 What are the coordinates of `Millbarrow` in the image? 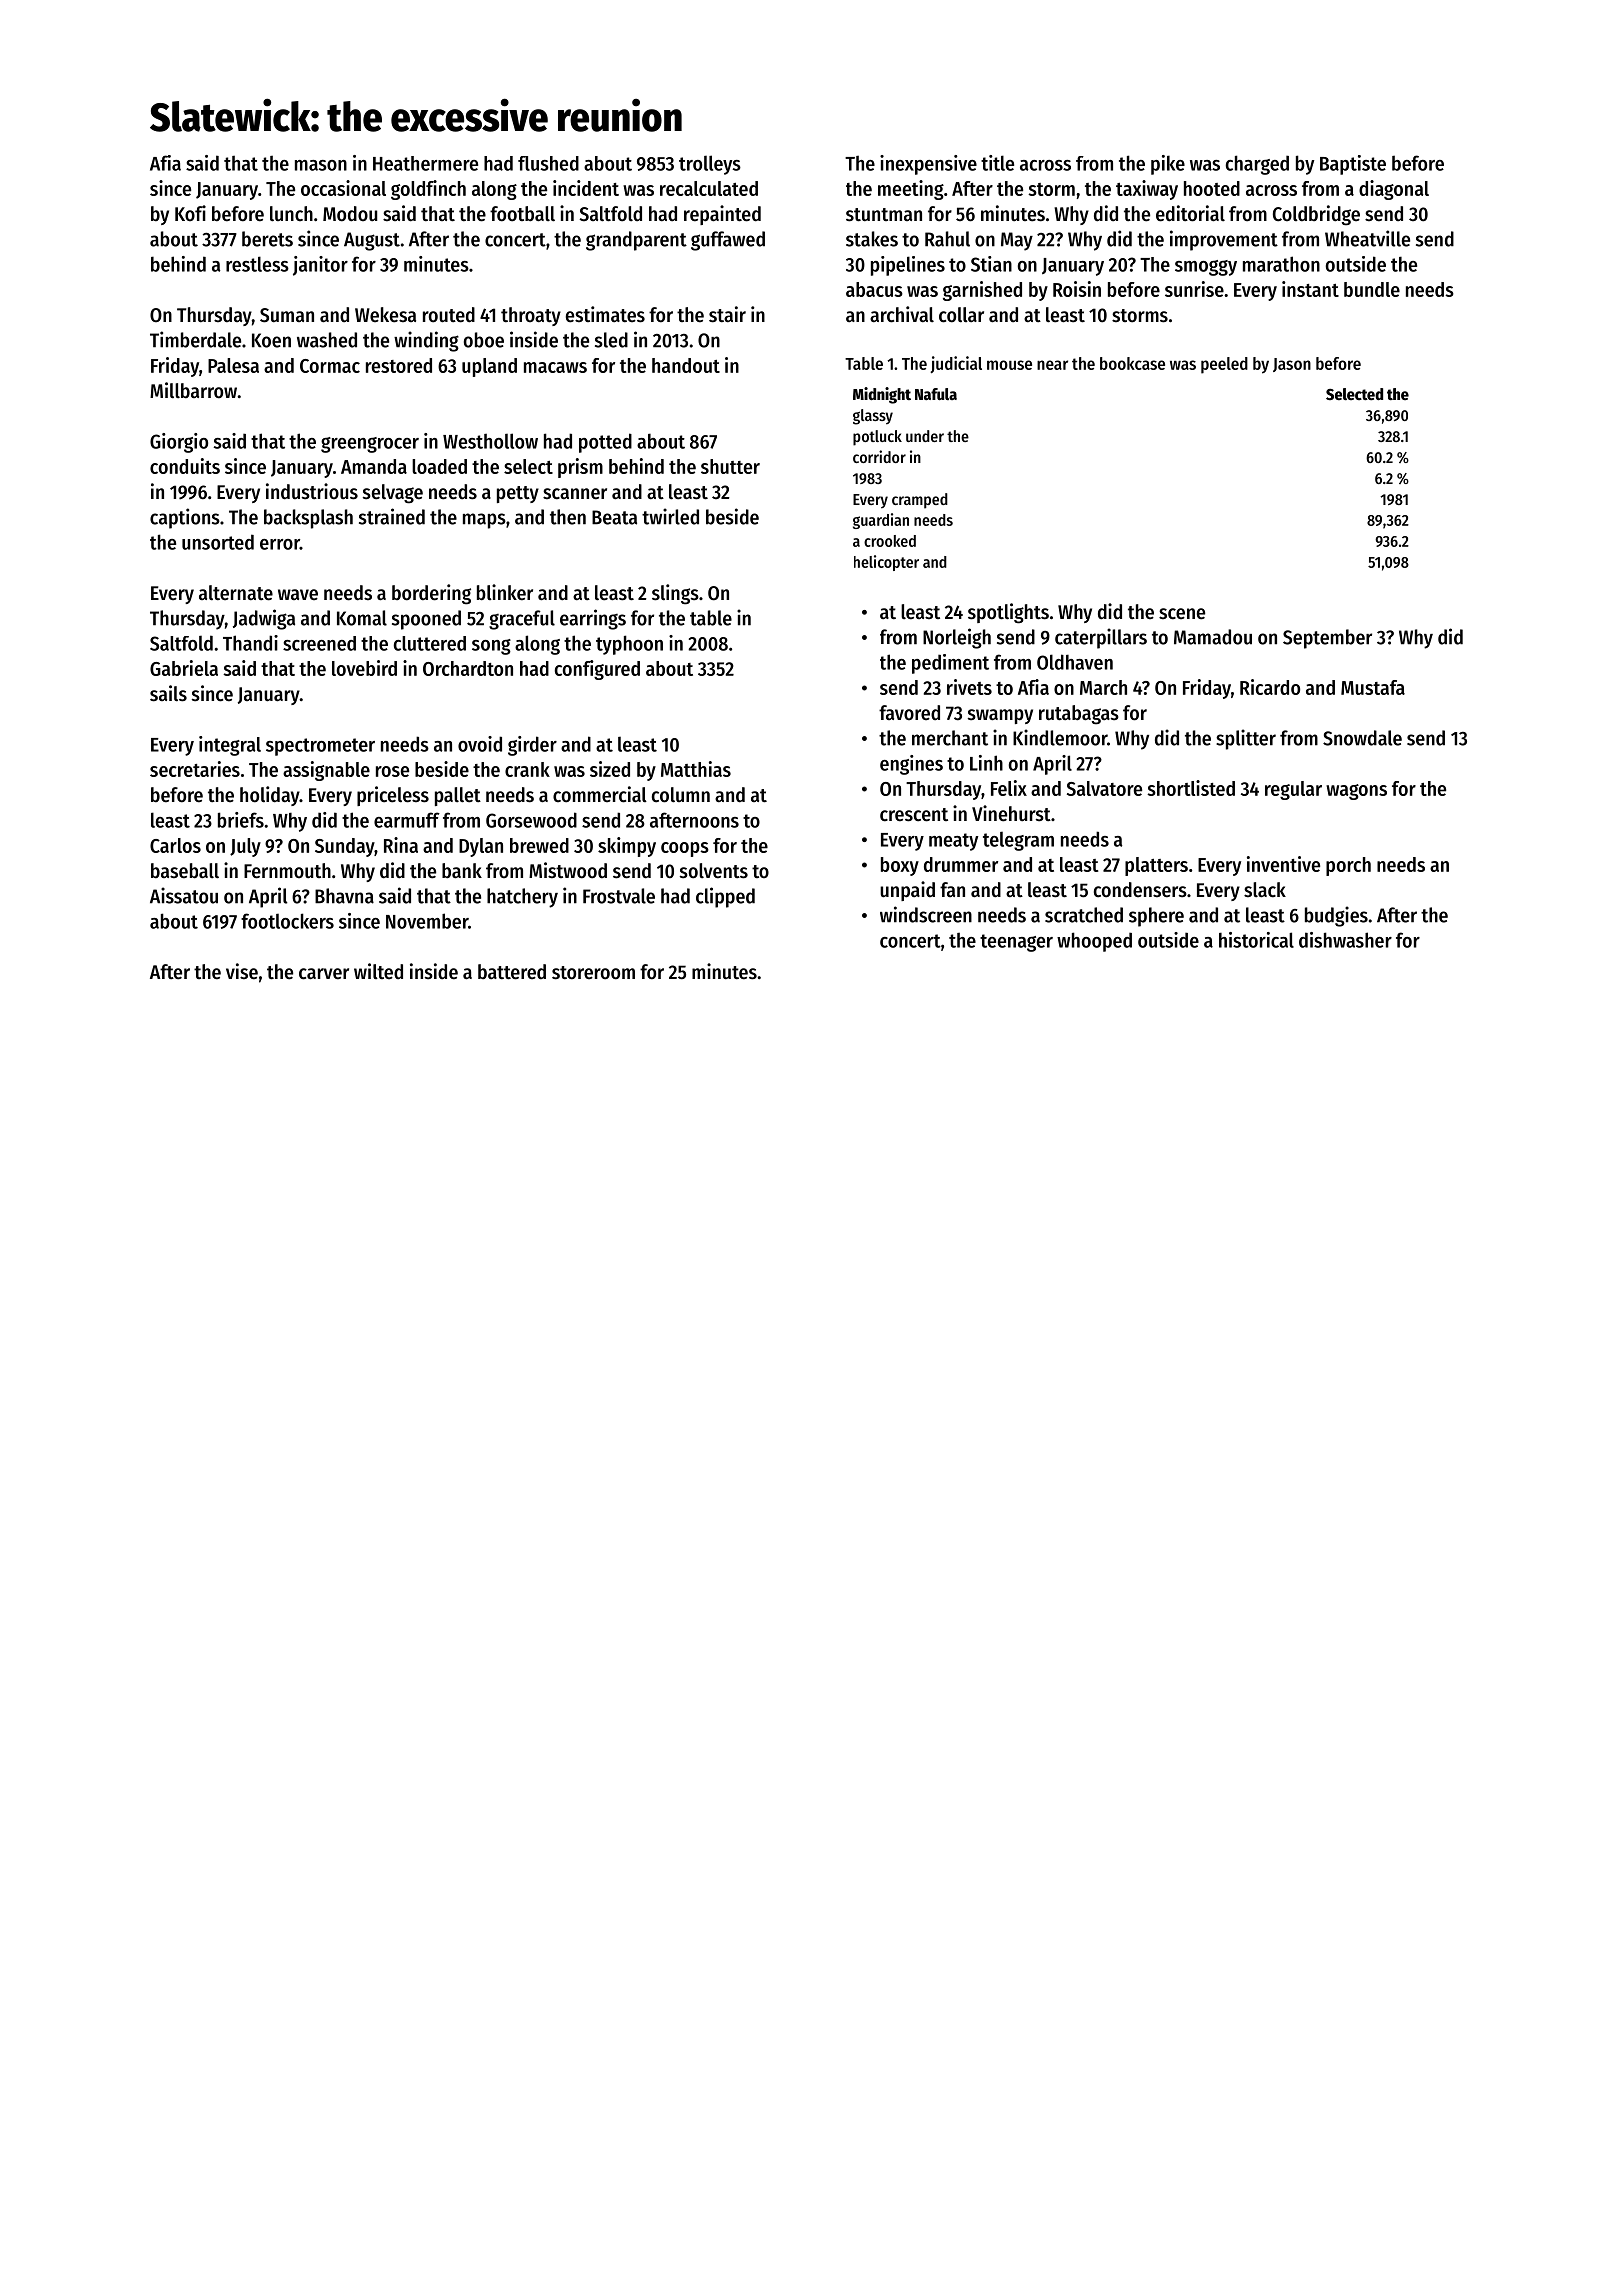 It's located at (193, 390).
